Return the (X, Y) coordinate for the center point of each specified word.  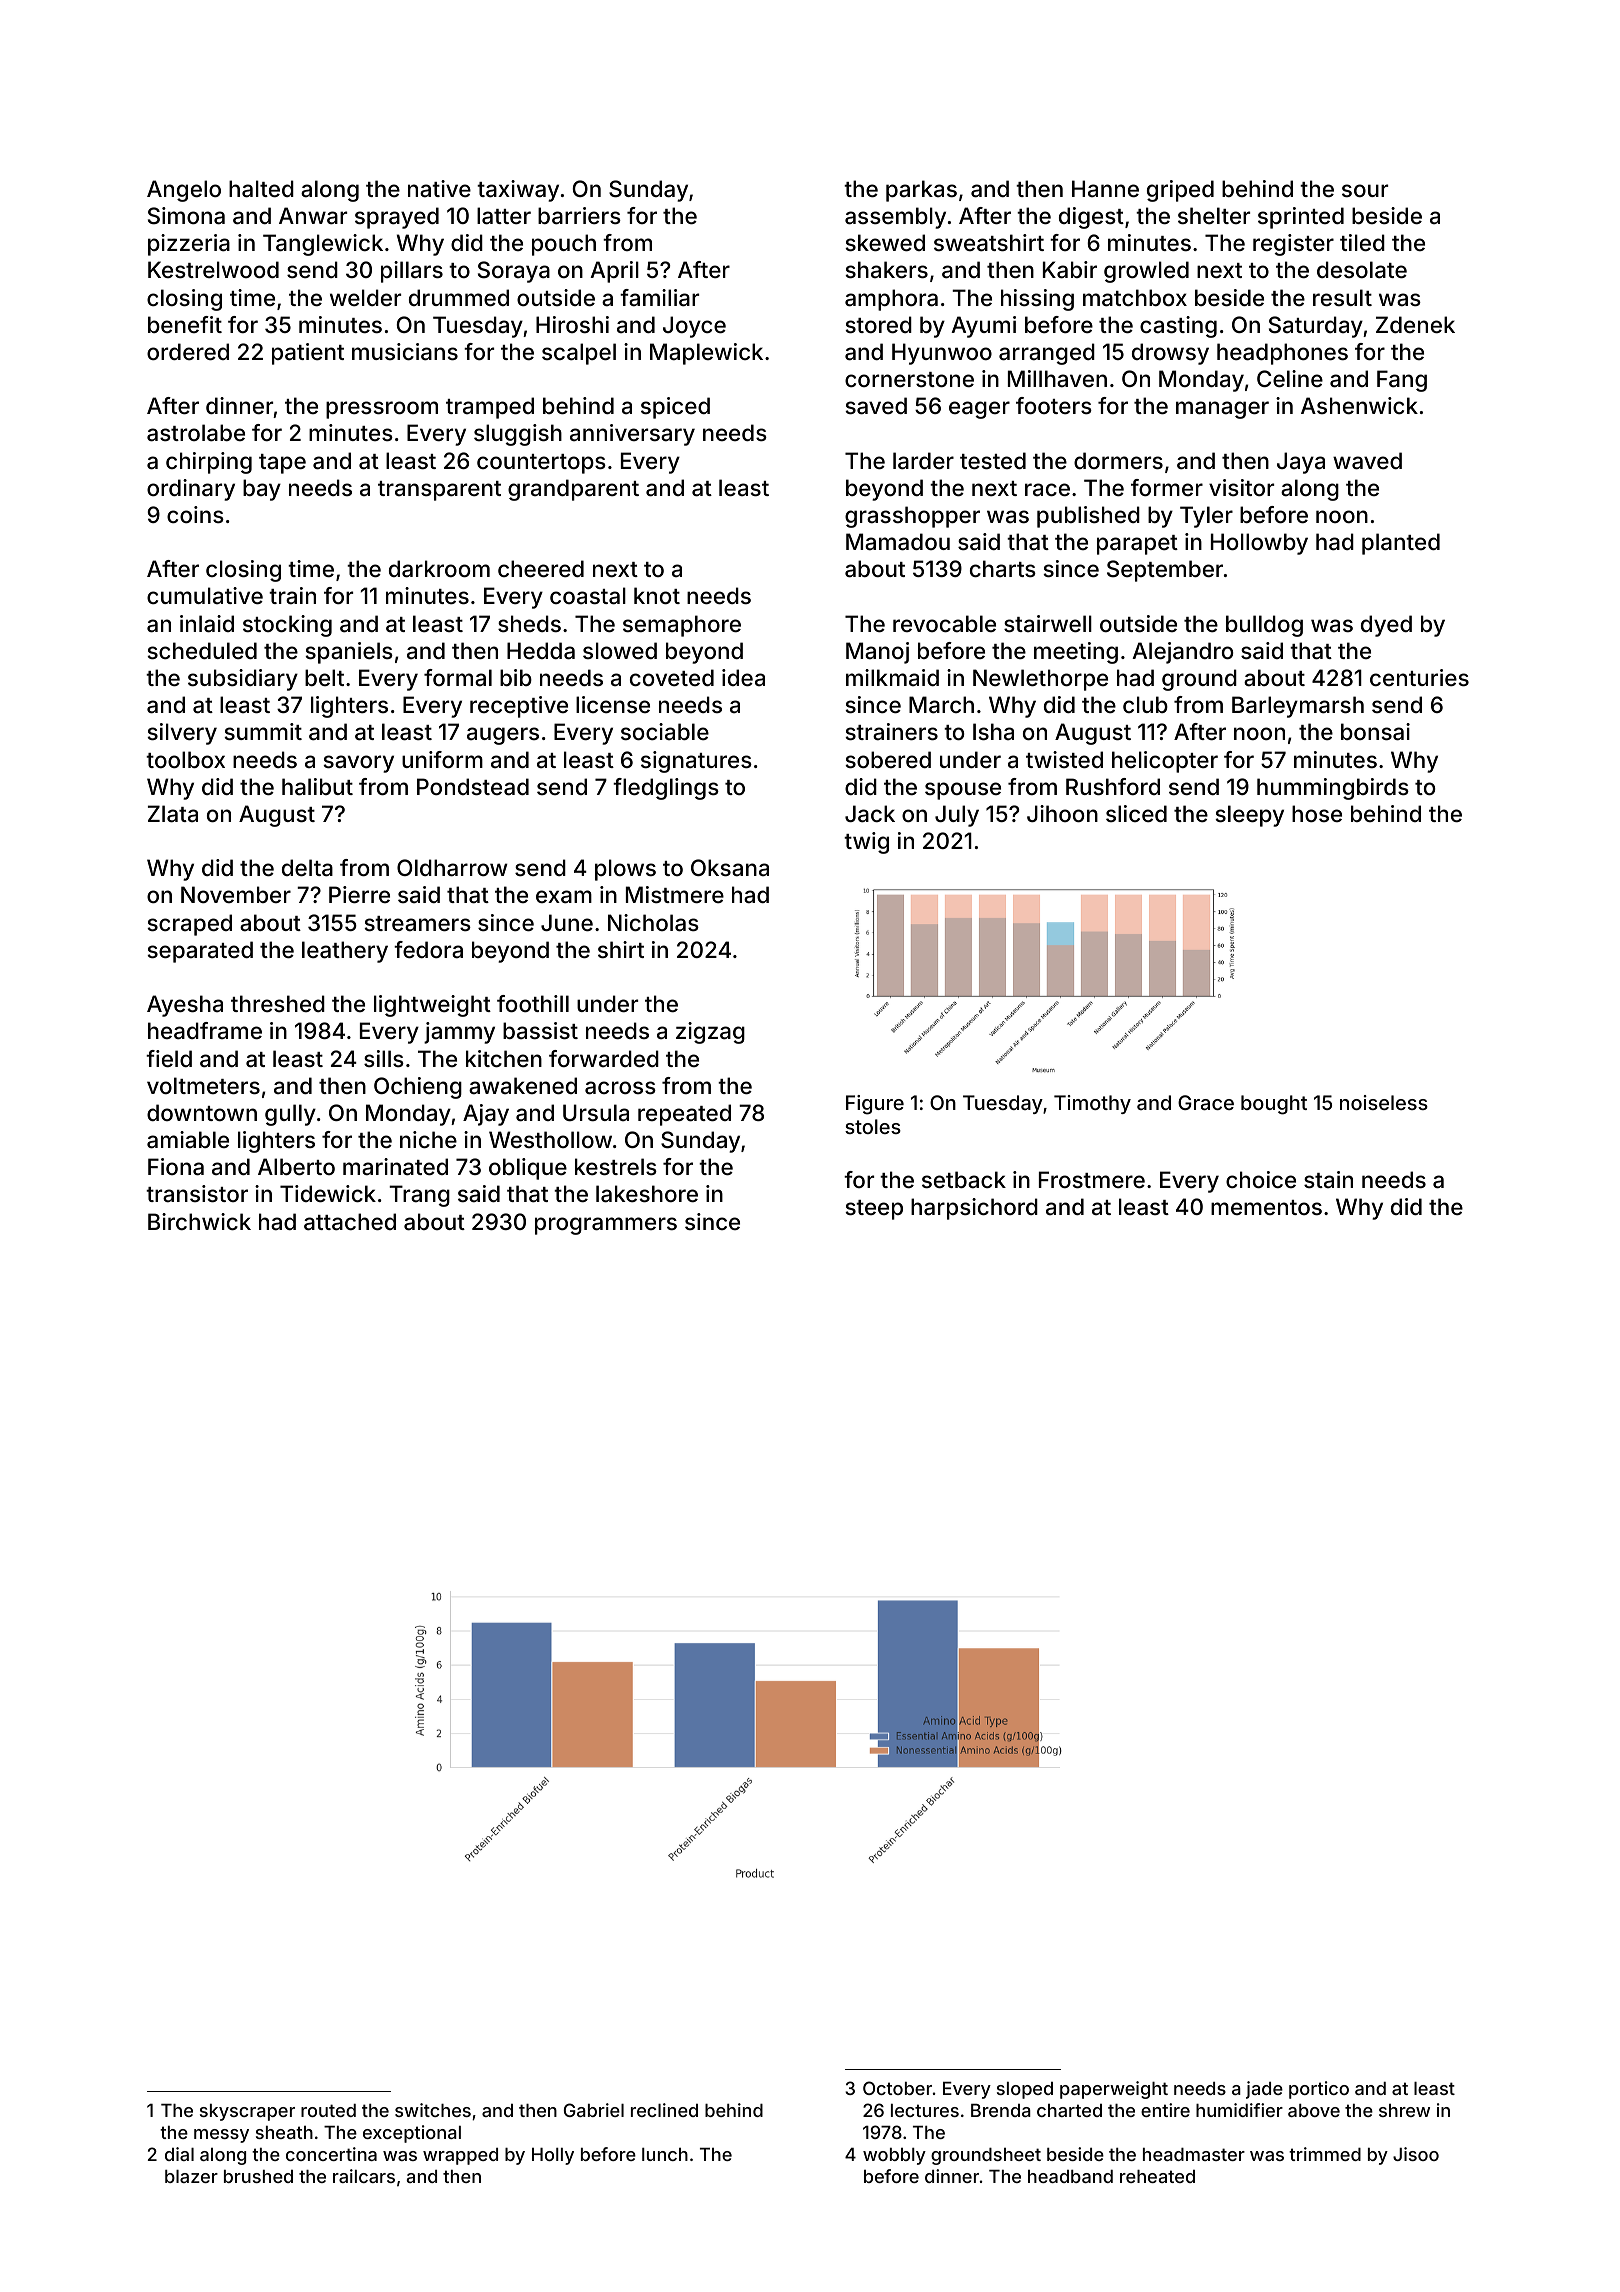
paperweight (1114, 2090)
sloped (1025, 2090)
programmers (606, 1226)
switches (433, 2110)
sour (1365, 190)
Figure (875, 1105)
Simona (186, 216)
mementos (1266, 1207)
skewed (885, 242)
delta (307, 868)
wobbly (894, 2156)
